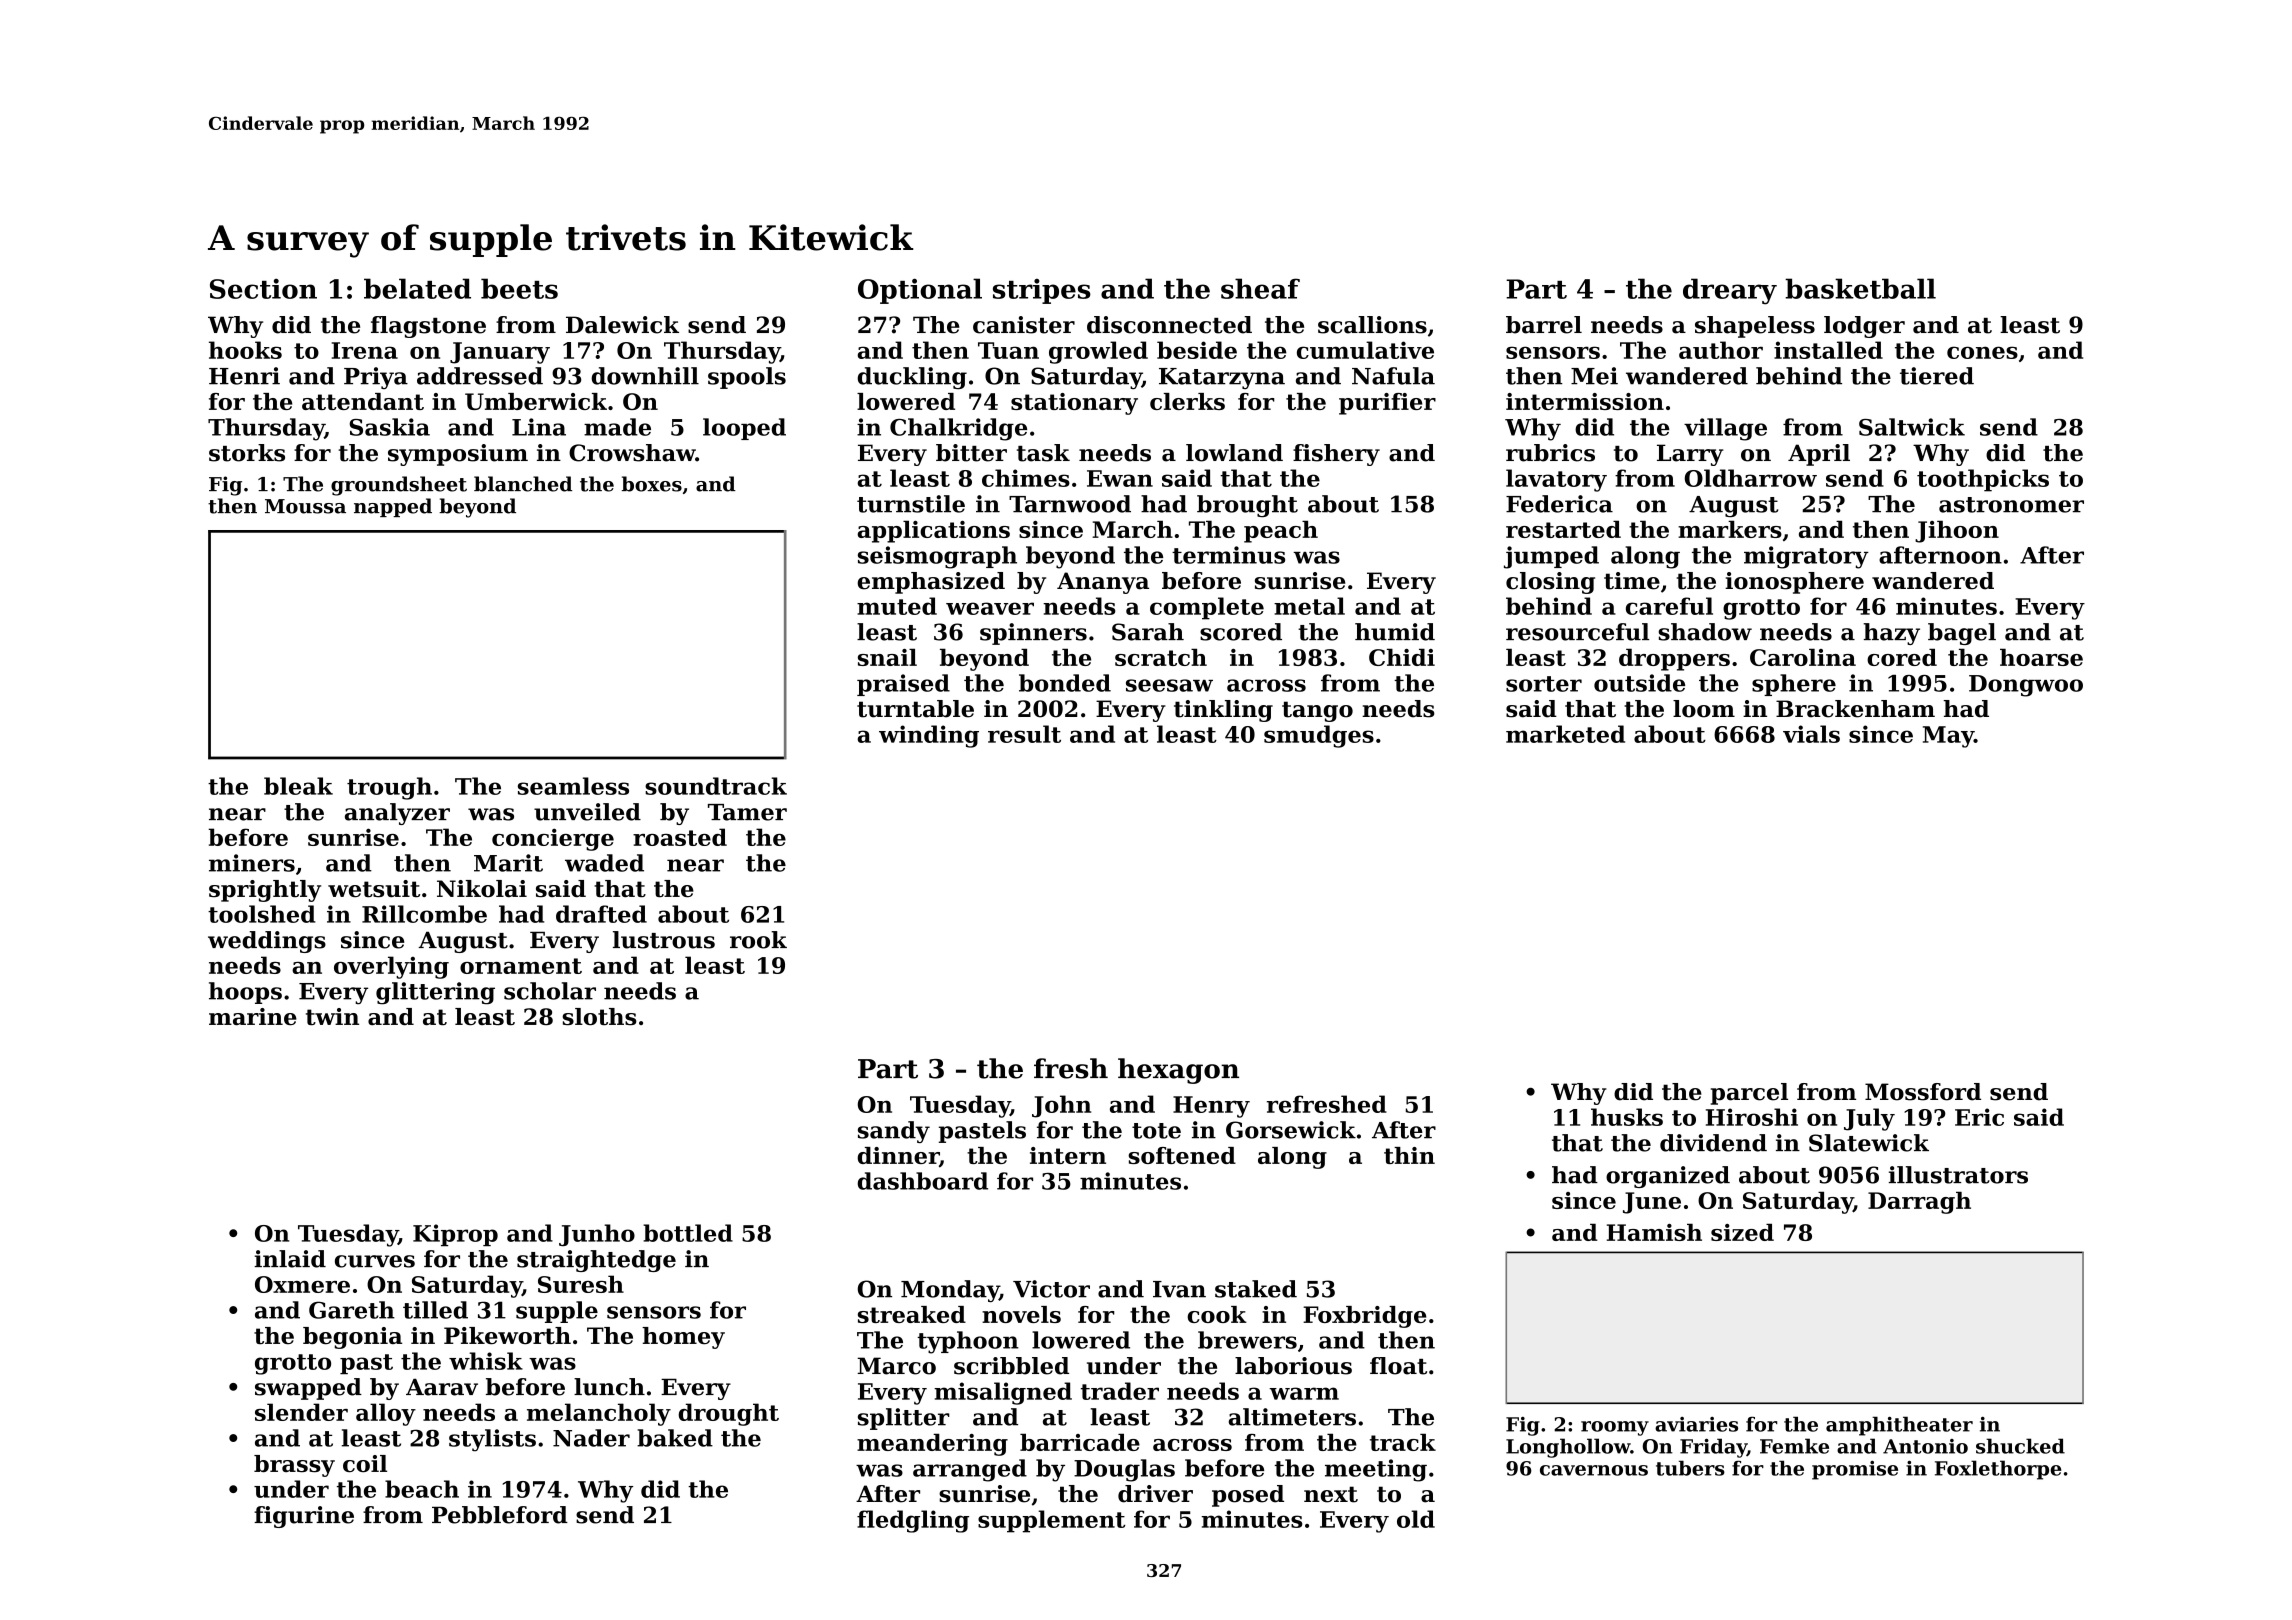 This document has height=1620, width=2292. What do you see at coordinates (519, 288) in the document?
I see `beets` at bounding box center [519, 288].
